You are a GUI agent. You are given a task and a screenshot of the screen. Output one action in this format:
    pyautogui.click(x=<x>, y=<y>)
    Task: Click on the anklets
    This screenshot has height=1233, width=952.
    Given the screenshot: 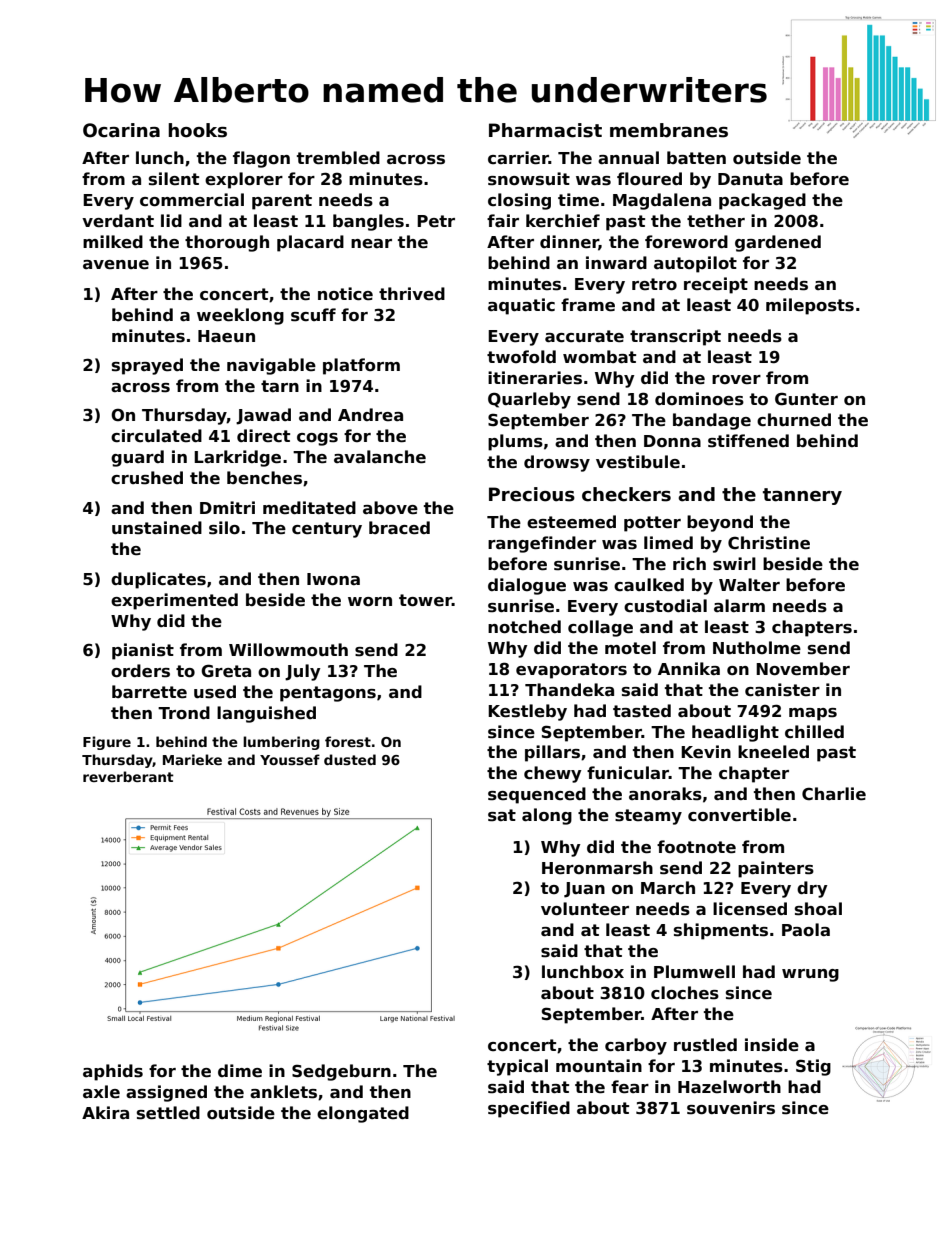 What is the action you would take?
    pyautogui.click(x=283, y=1092)
